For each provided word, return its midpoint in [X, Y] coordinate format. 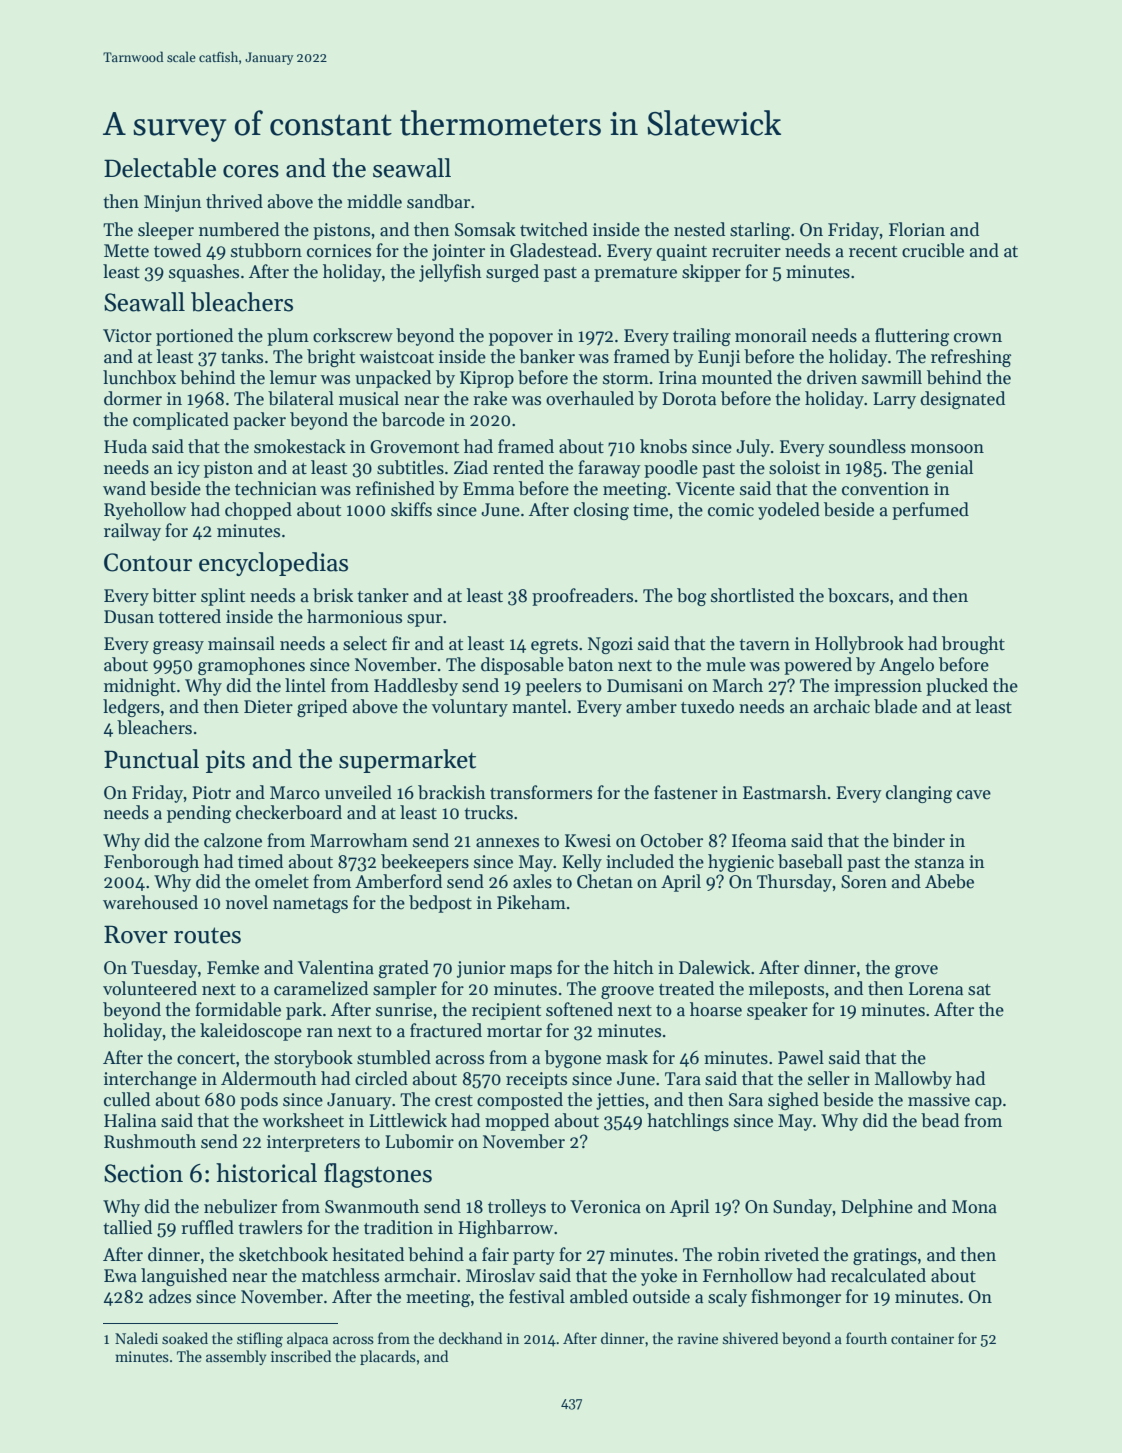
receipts [536, 1080]
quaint [681, 252]
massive [939, 1100]
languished [184, 1277]
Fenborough [151, 863]
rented [518, 467]
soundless [867, 446]
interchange [150, 1080]
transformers [541, 792]
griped [322, 708]
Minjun [173, 203]
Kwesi [588, 841]
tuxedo [707, 706]
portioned [194, 337]
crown [978, 338]
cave [974, 795]
